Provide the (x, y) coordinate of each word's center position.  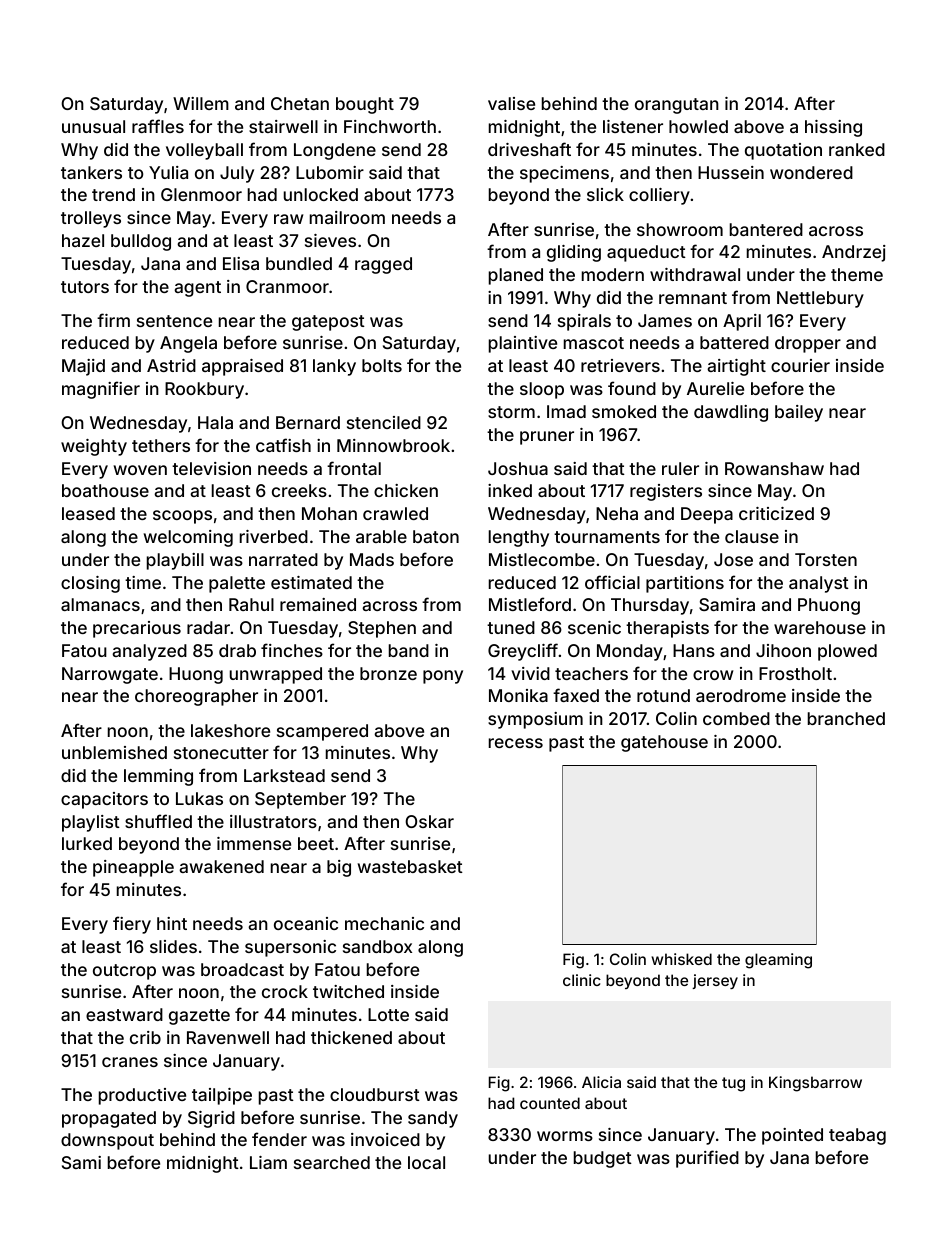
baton (436, 536)
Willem (201, 103)
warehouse (820, 627)
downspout (107, 1141)
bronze (388, 673)
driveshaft (529, 149)
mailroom (347, 217)
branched (846, 718)
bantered (766, 229)
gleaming (778, 961)
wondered (811, 172)
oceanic (306, 923)
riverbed (274, 536)
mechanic (384, 923)
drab (237, 650)
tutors (85, 287)
